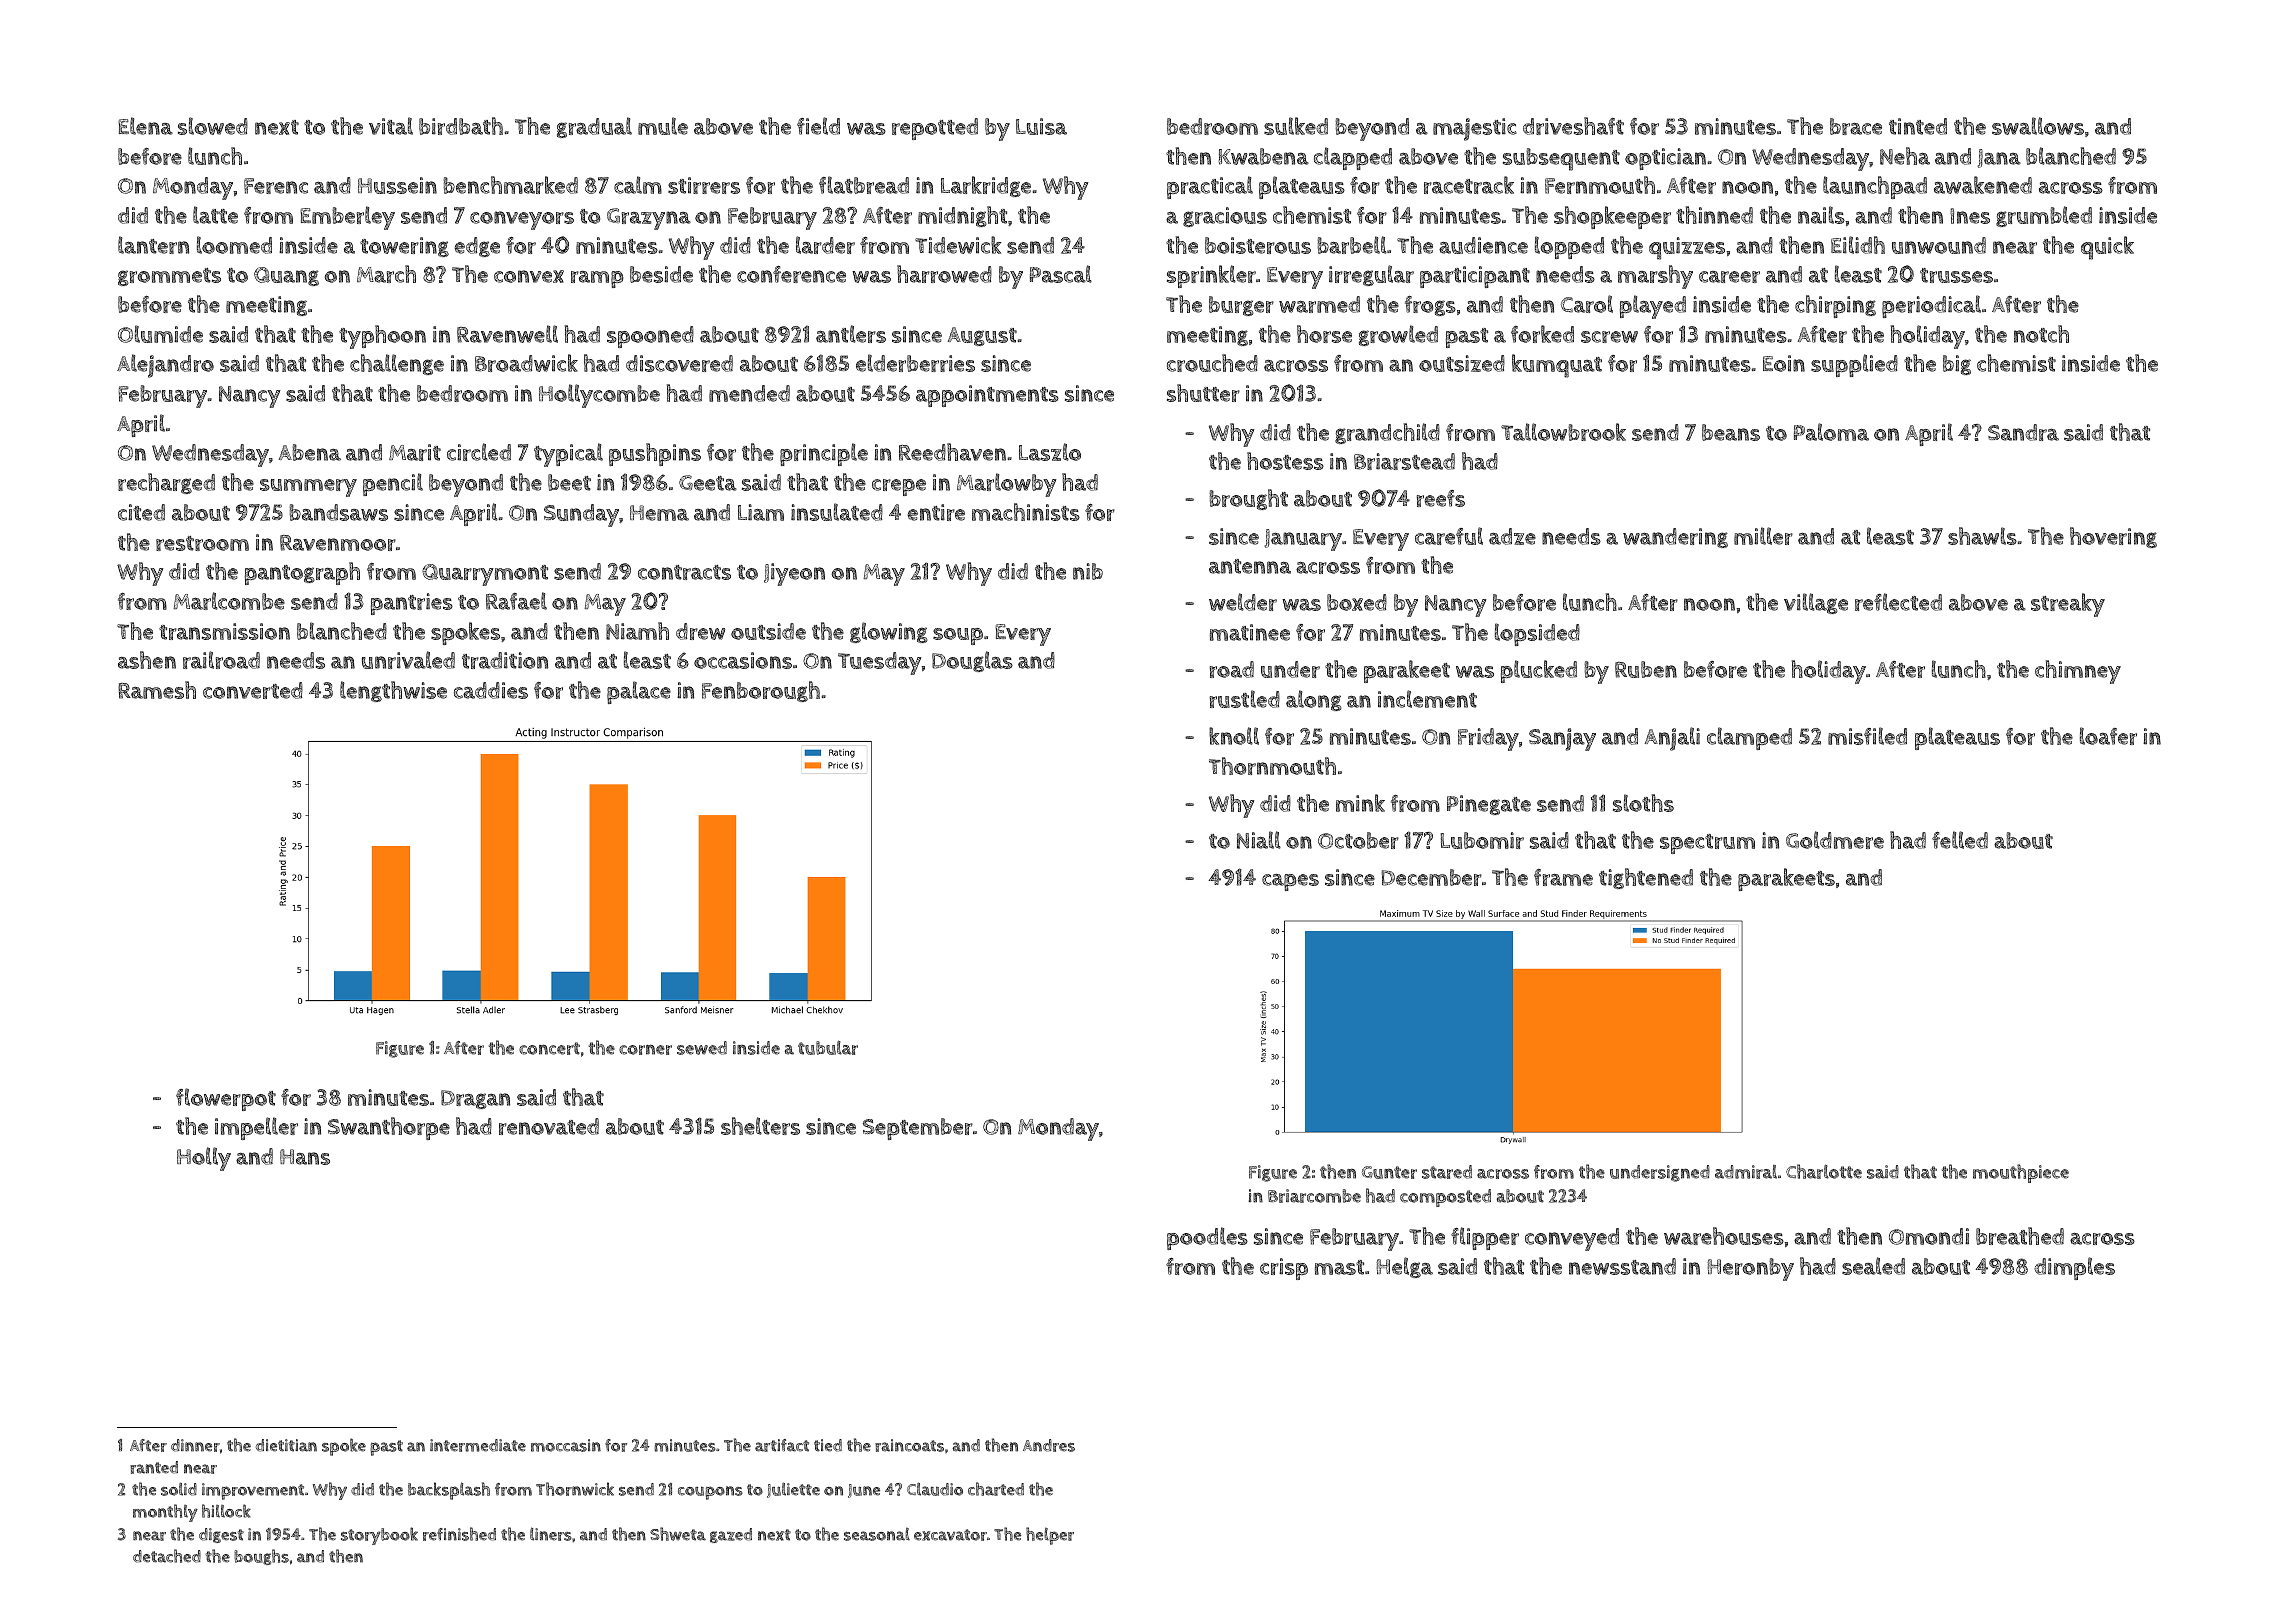 This image has height=1614, width=2282. I want to click on mouthpiece, so click(2021, 1173).
